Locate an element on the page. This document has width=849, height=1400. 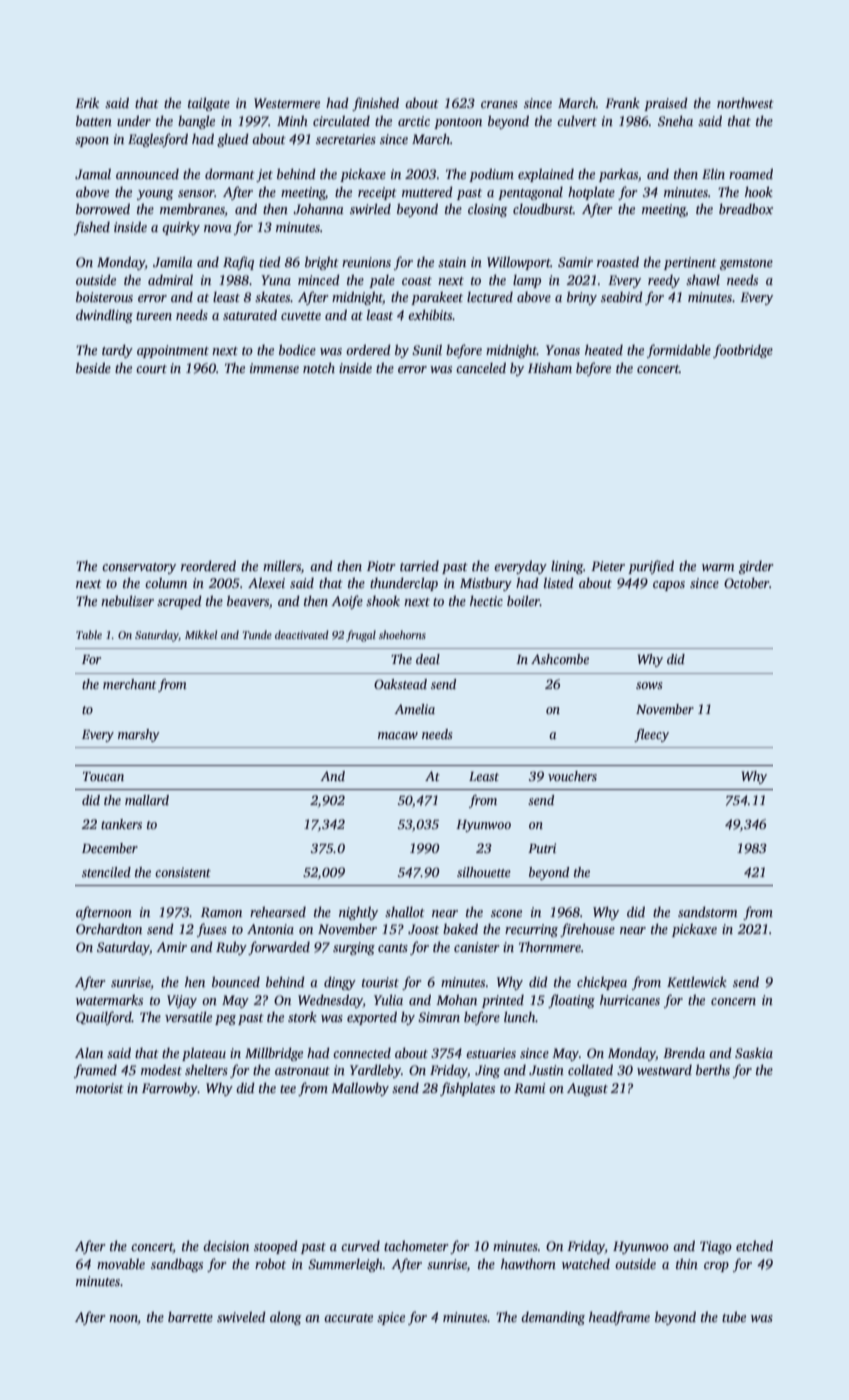
Piotr is located at coordinates (381, 566).
